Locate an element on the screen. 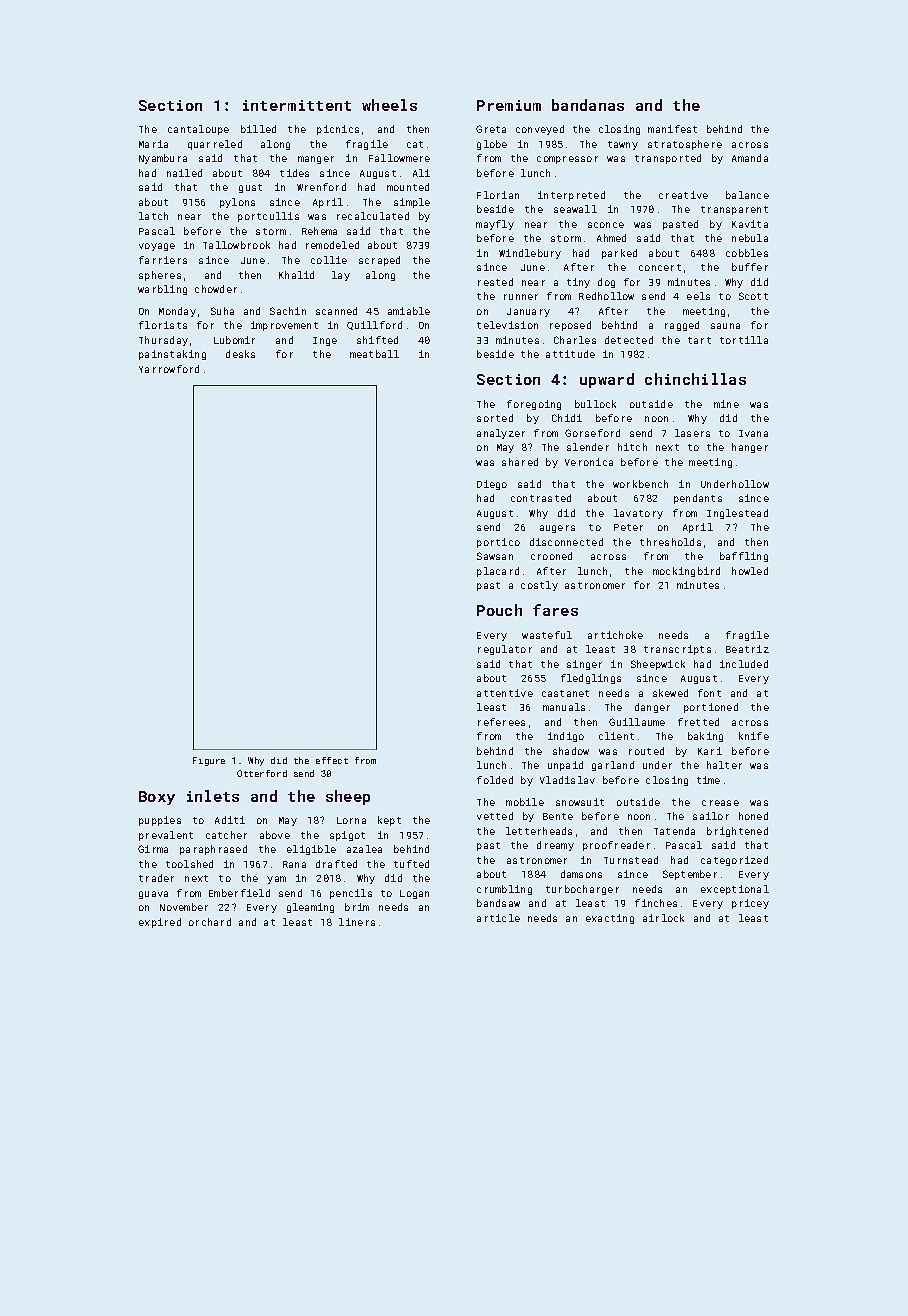  farriers is located at coordinates (163, 260).
